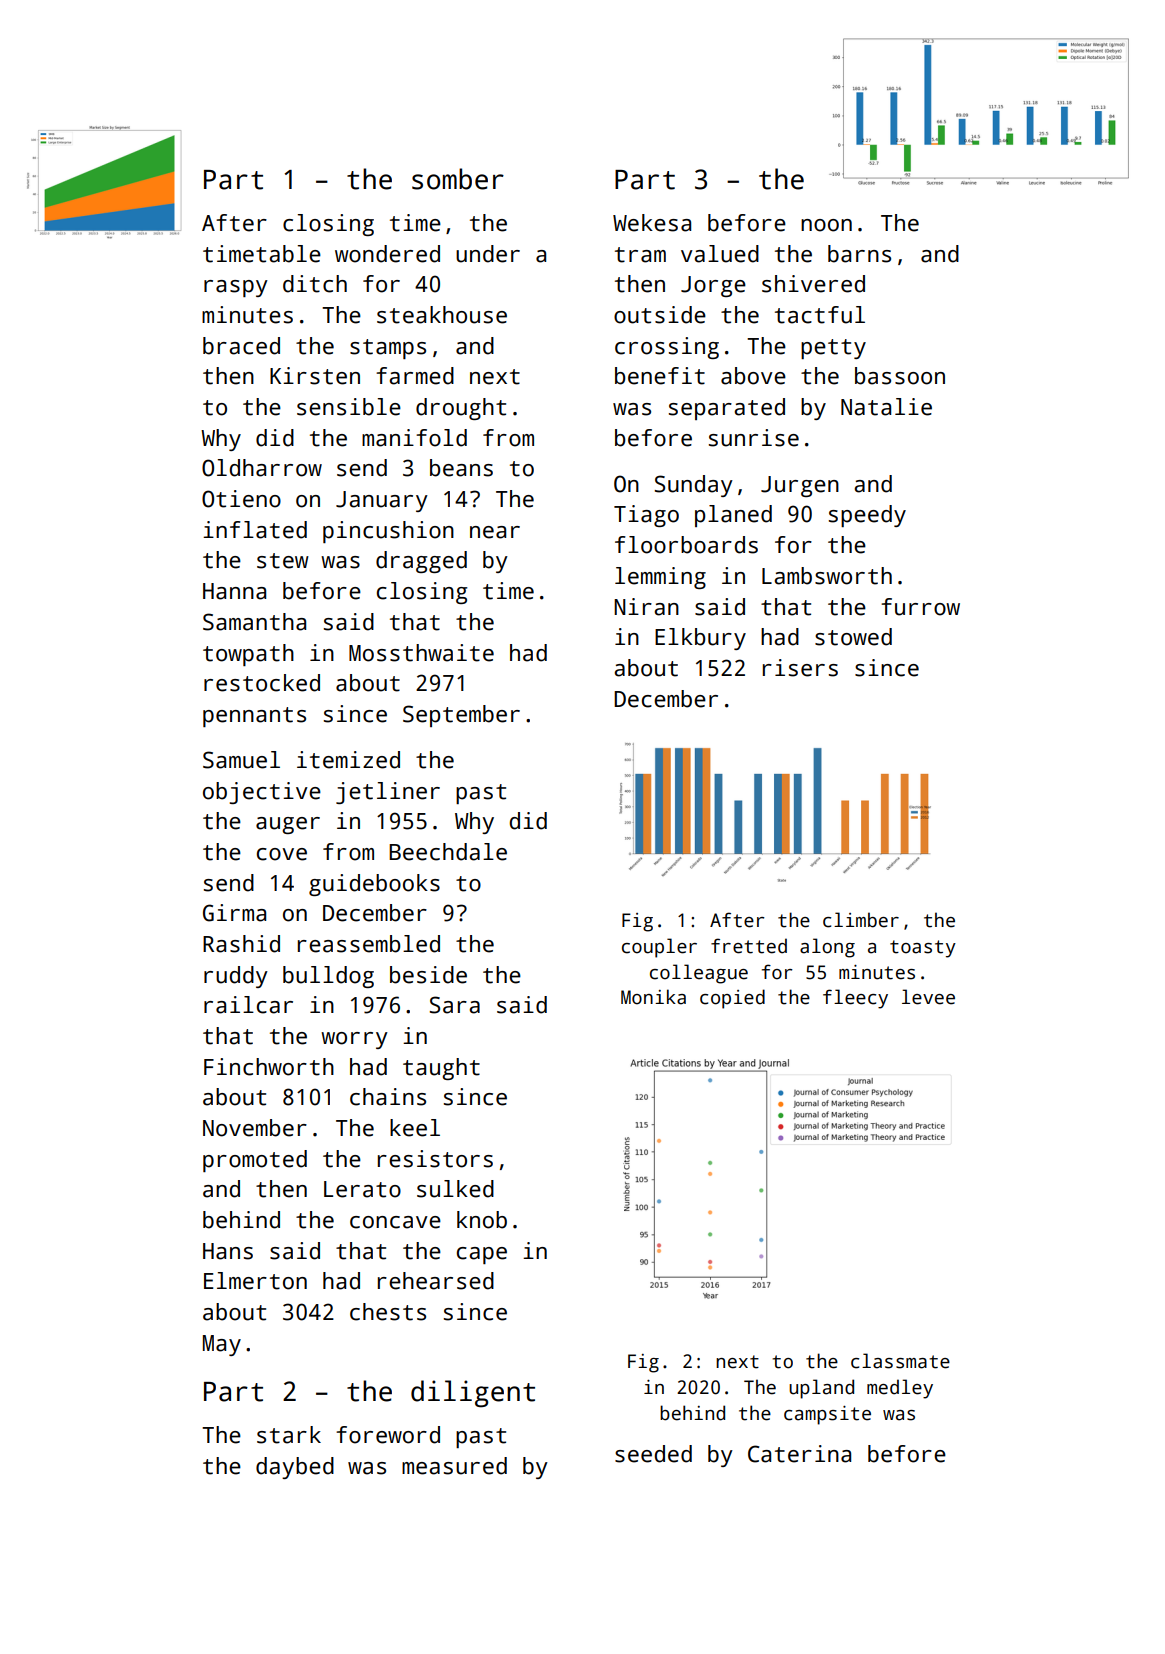  What do you see at coordinates (255, 1281) in the screenshot?
I see `Elmerton` at bounding box center [255, 1281].
